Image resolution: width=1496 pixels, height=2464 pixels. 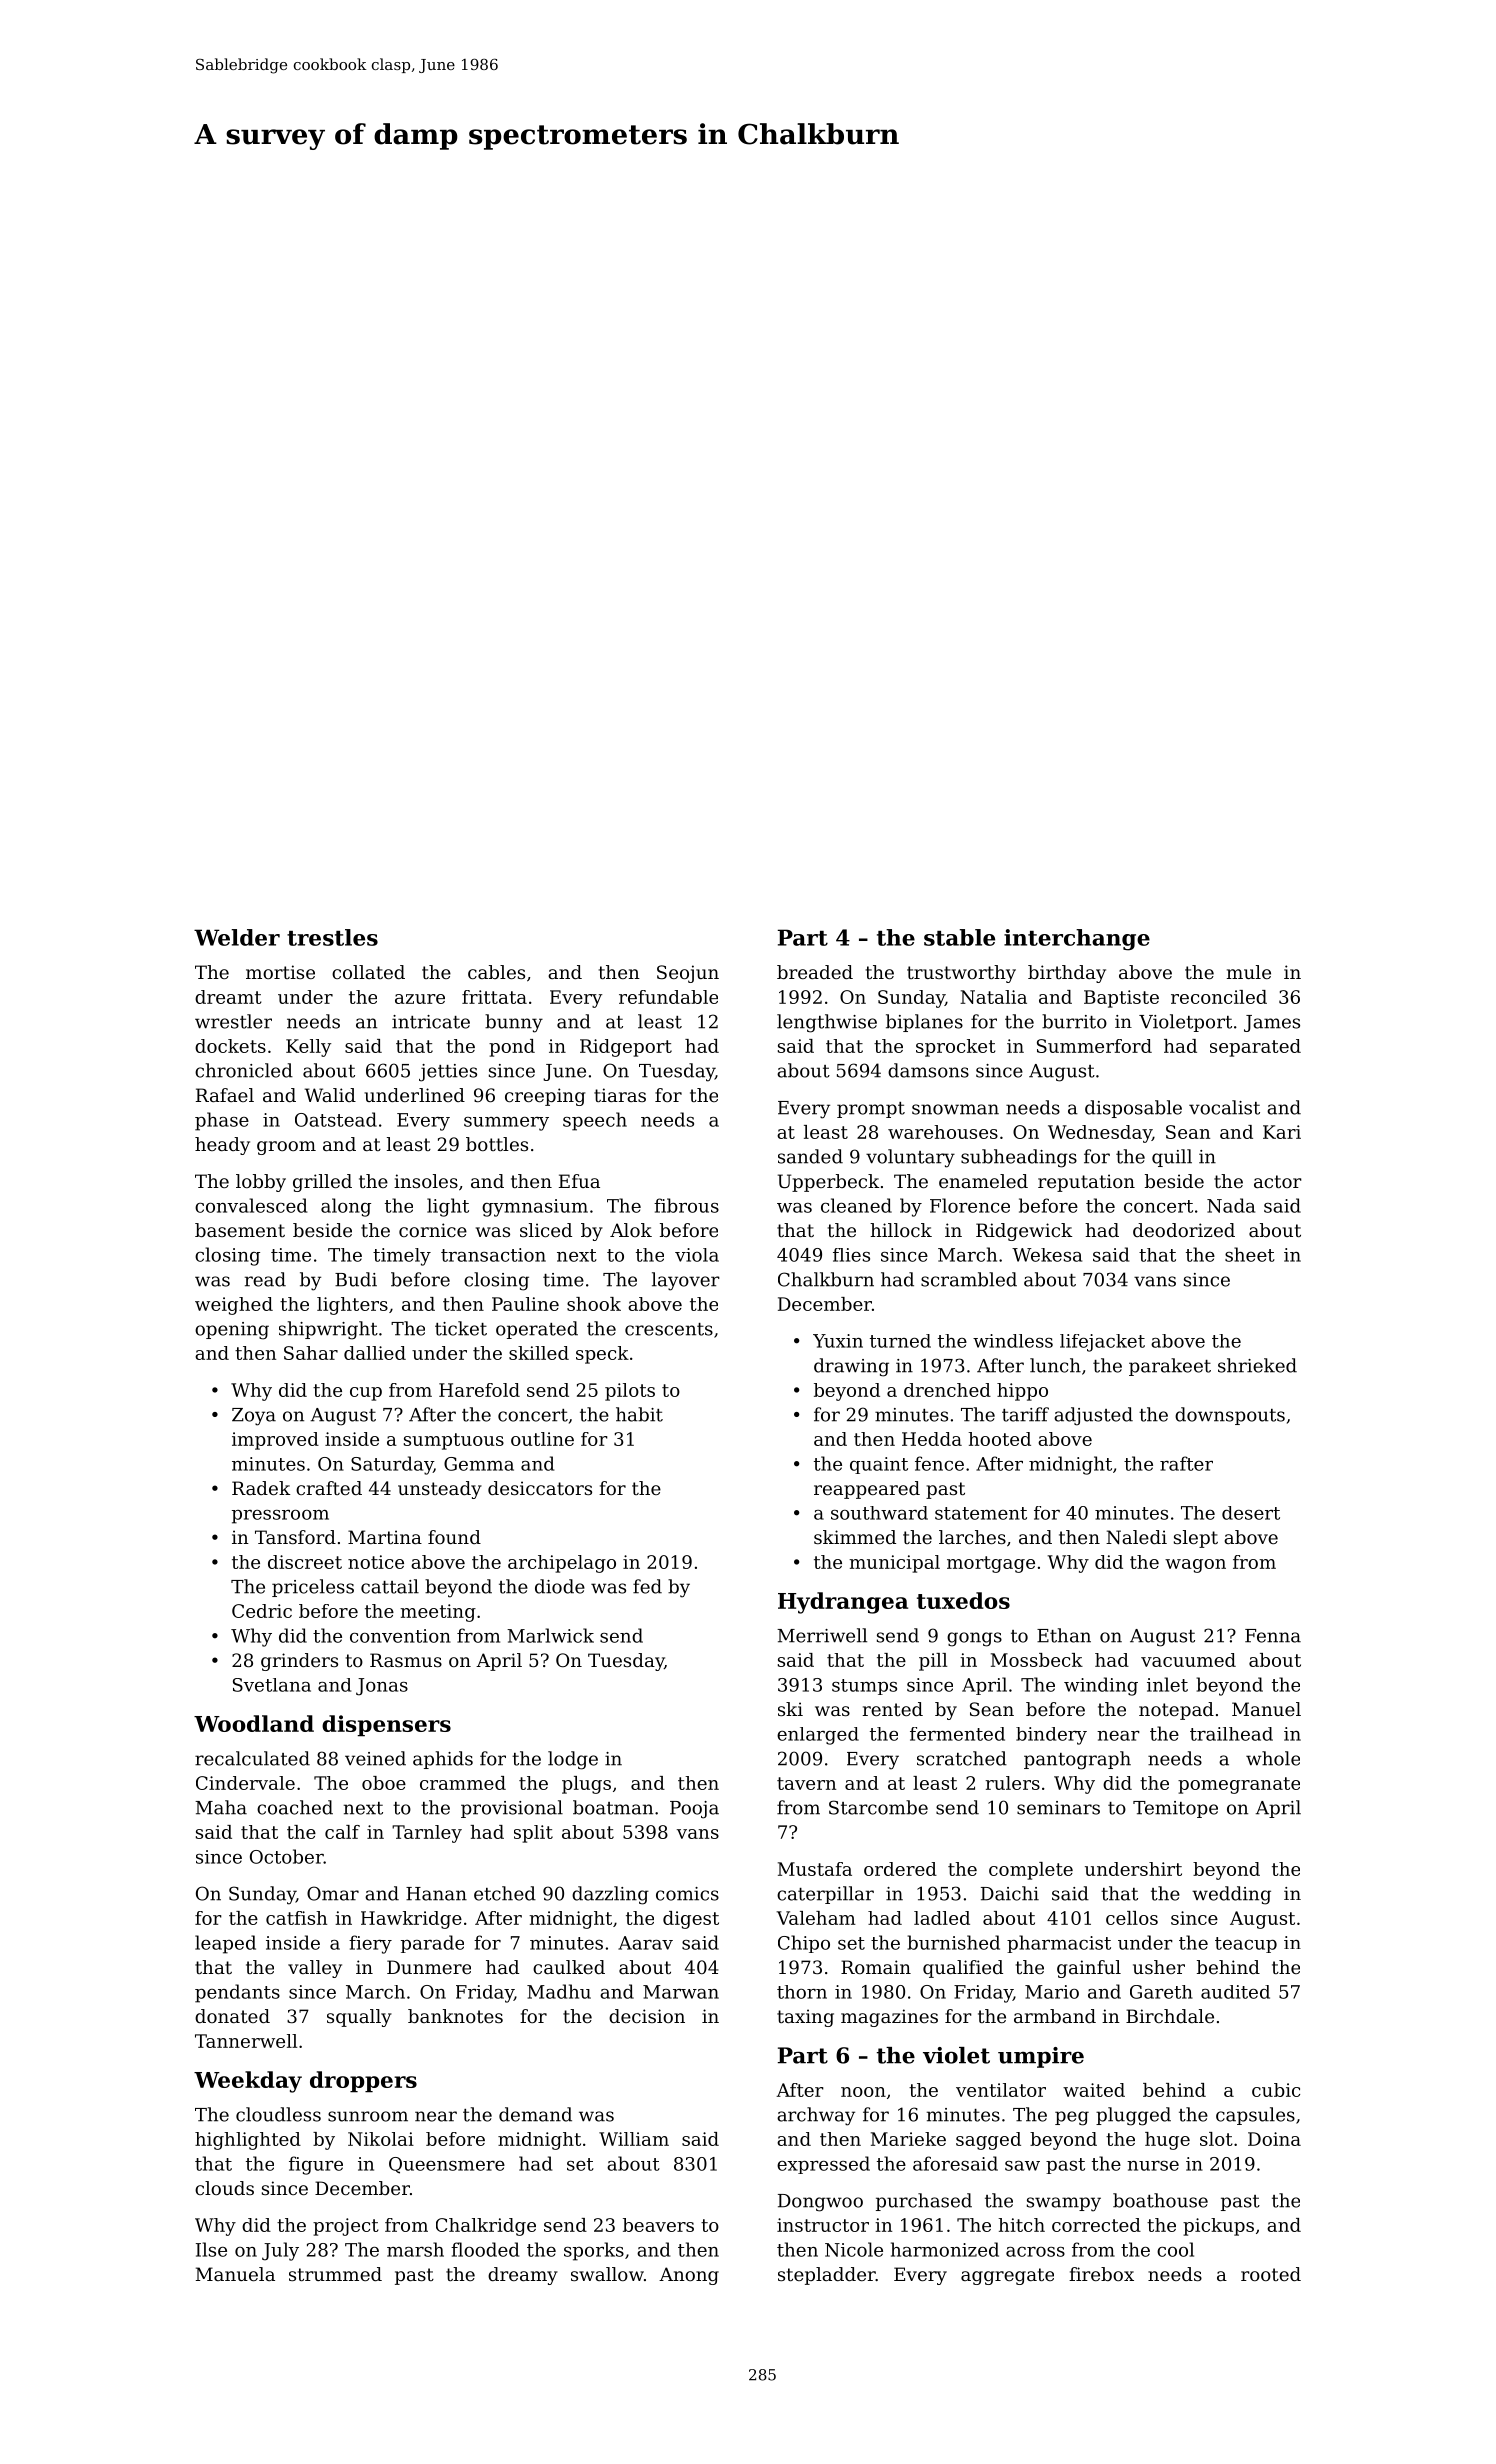 I want to click on frittata, so click(x=494, y=997).
